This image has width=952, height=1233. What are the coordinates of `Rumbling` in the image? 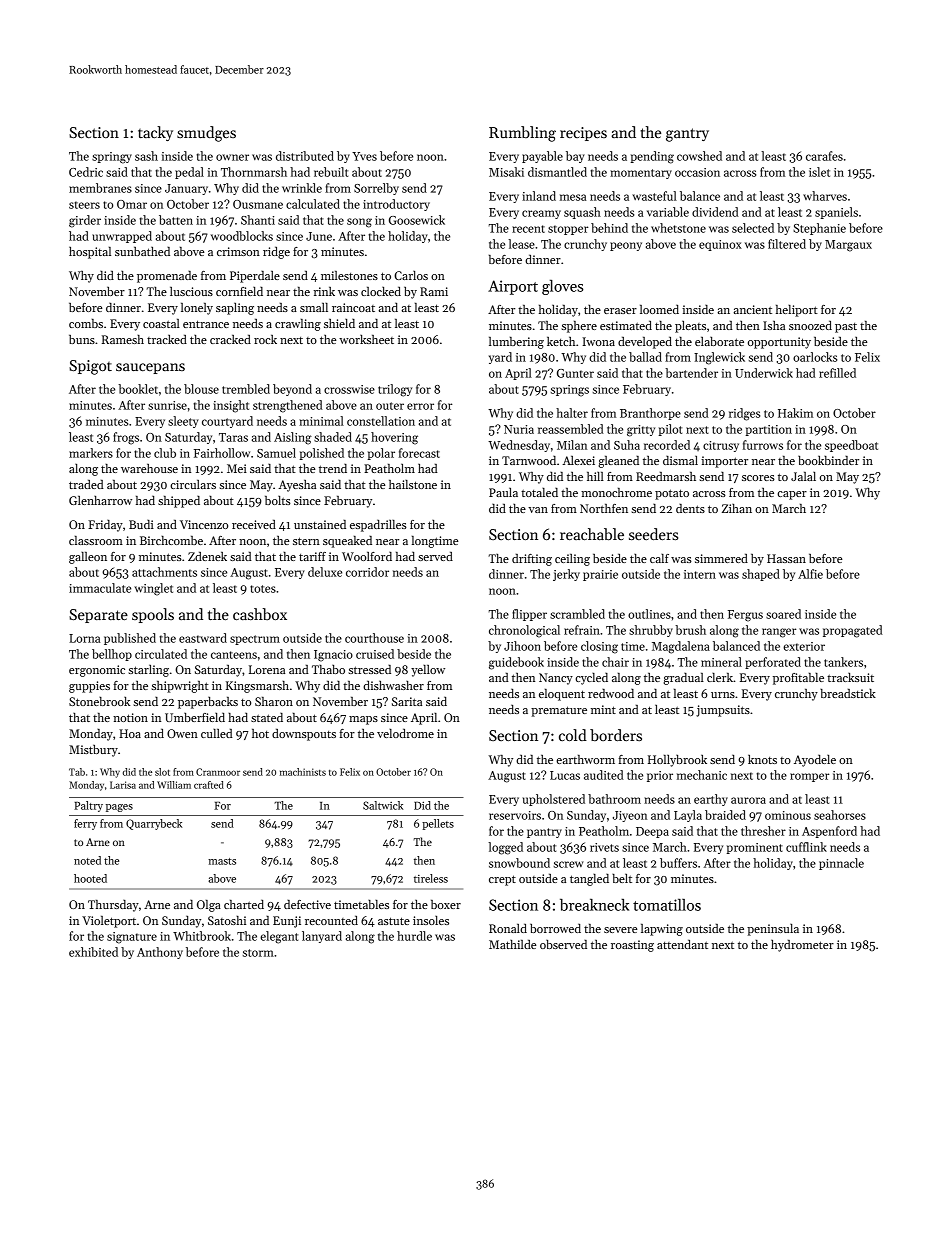 It's located at (522, 134).
